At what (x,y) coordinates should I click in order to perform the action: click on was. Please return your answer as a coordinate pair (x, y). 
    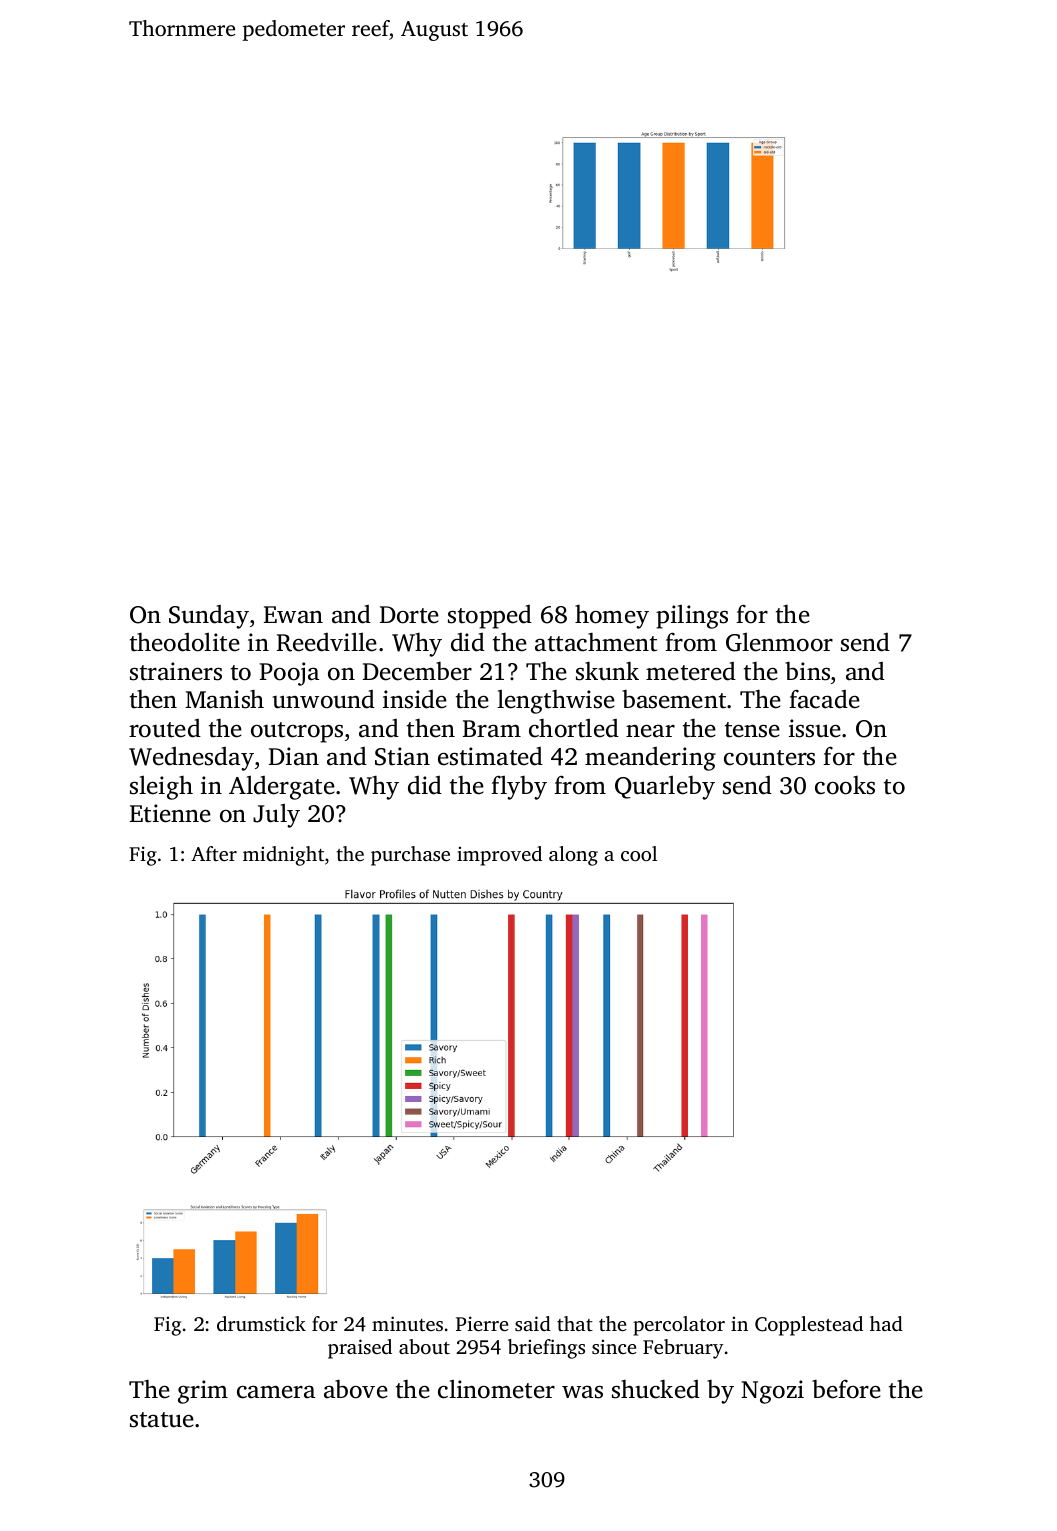
    Looking at the image, I should click on (582, 1392).
